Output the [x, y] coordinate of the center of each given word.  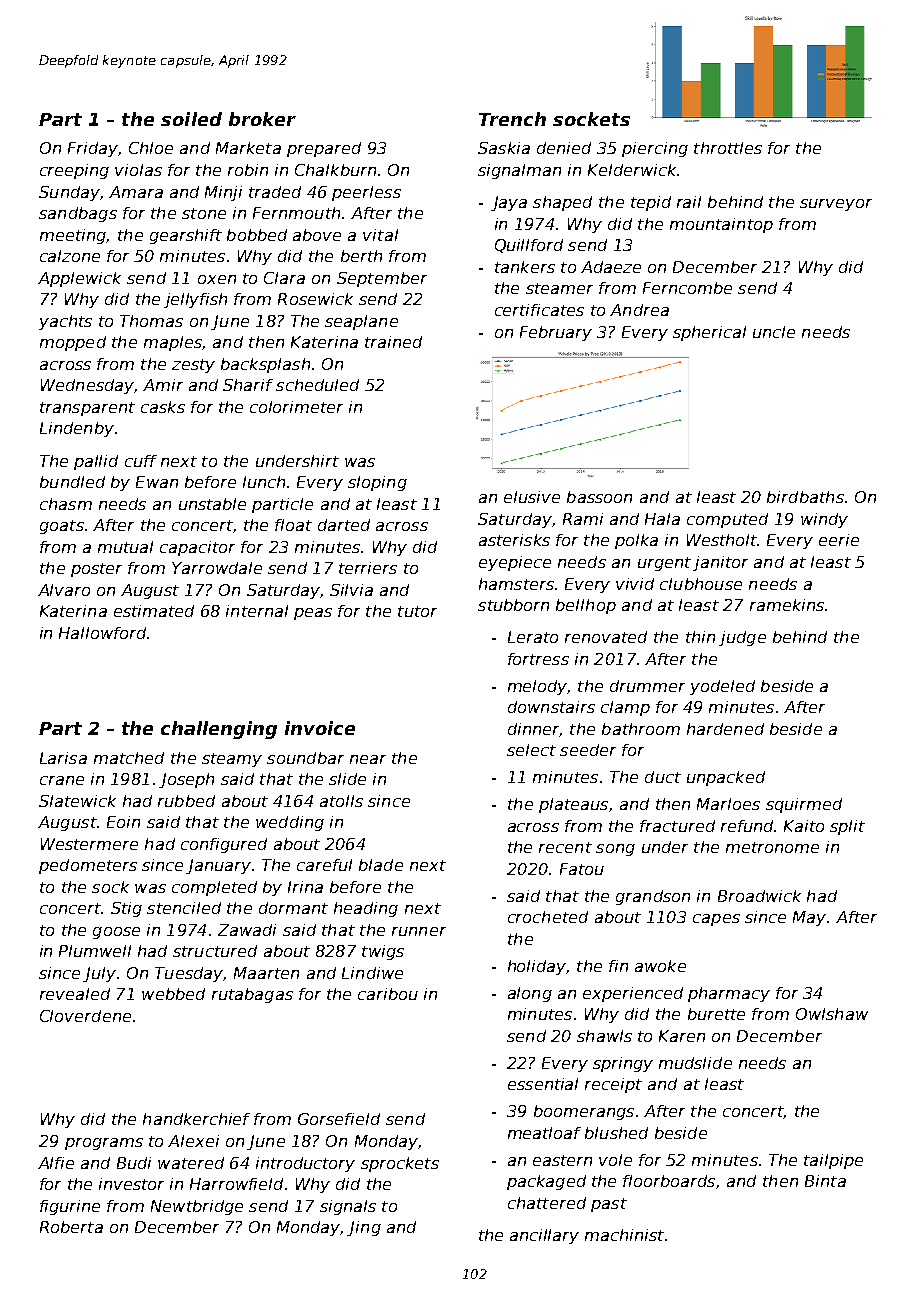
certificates [539, 310]
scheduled [317, 385]
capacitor [197, 548]
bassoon [599, 497]
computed [727, 520]
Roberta [71, 1227]
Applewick [79, 279]
